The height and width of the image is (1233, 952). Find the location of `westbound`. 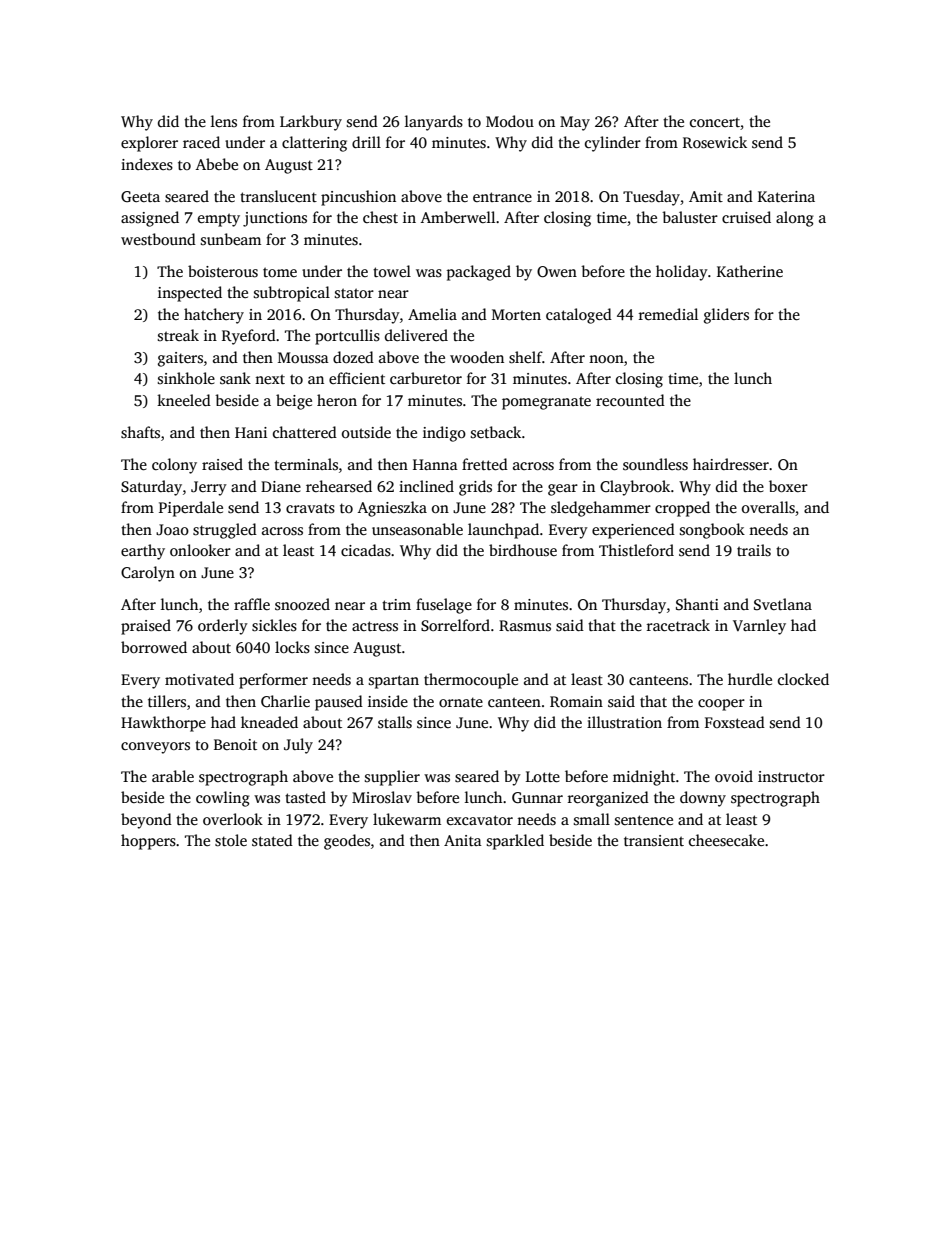

westbound is located at coordinates (158, 239).
